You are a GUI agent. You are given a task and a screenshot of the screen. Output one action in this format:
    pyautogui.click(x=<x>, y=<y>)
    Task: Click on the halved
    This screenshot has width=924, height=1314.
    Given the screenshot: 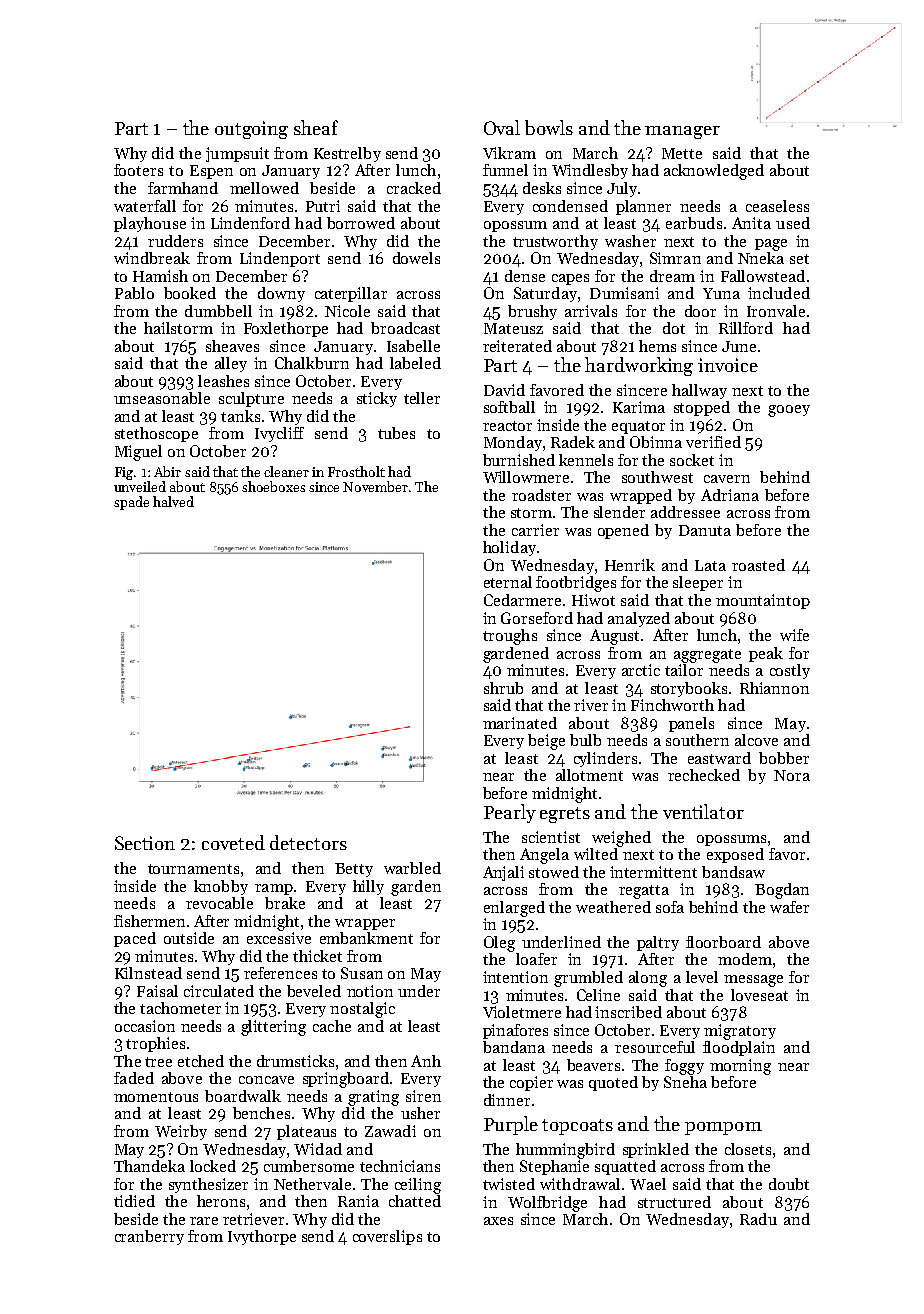 What is the action you would take?
    pyautogui.click(x=173, y=501)
